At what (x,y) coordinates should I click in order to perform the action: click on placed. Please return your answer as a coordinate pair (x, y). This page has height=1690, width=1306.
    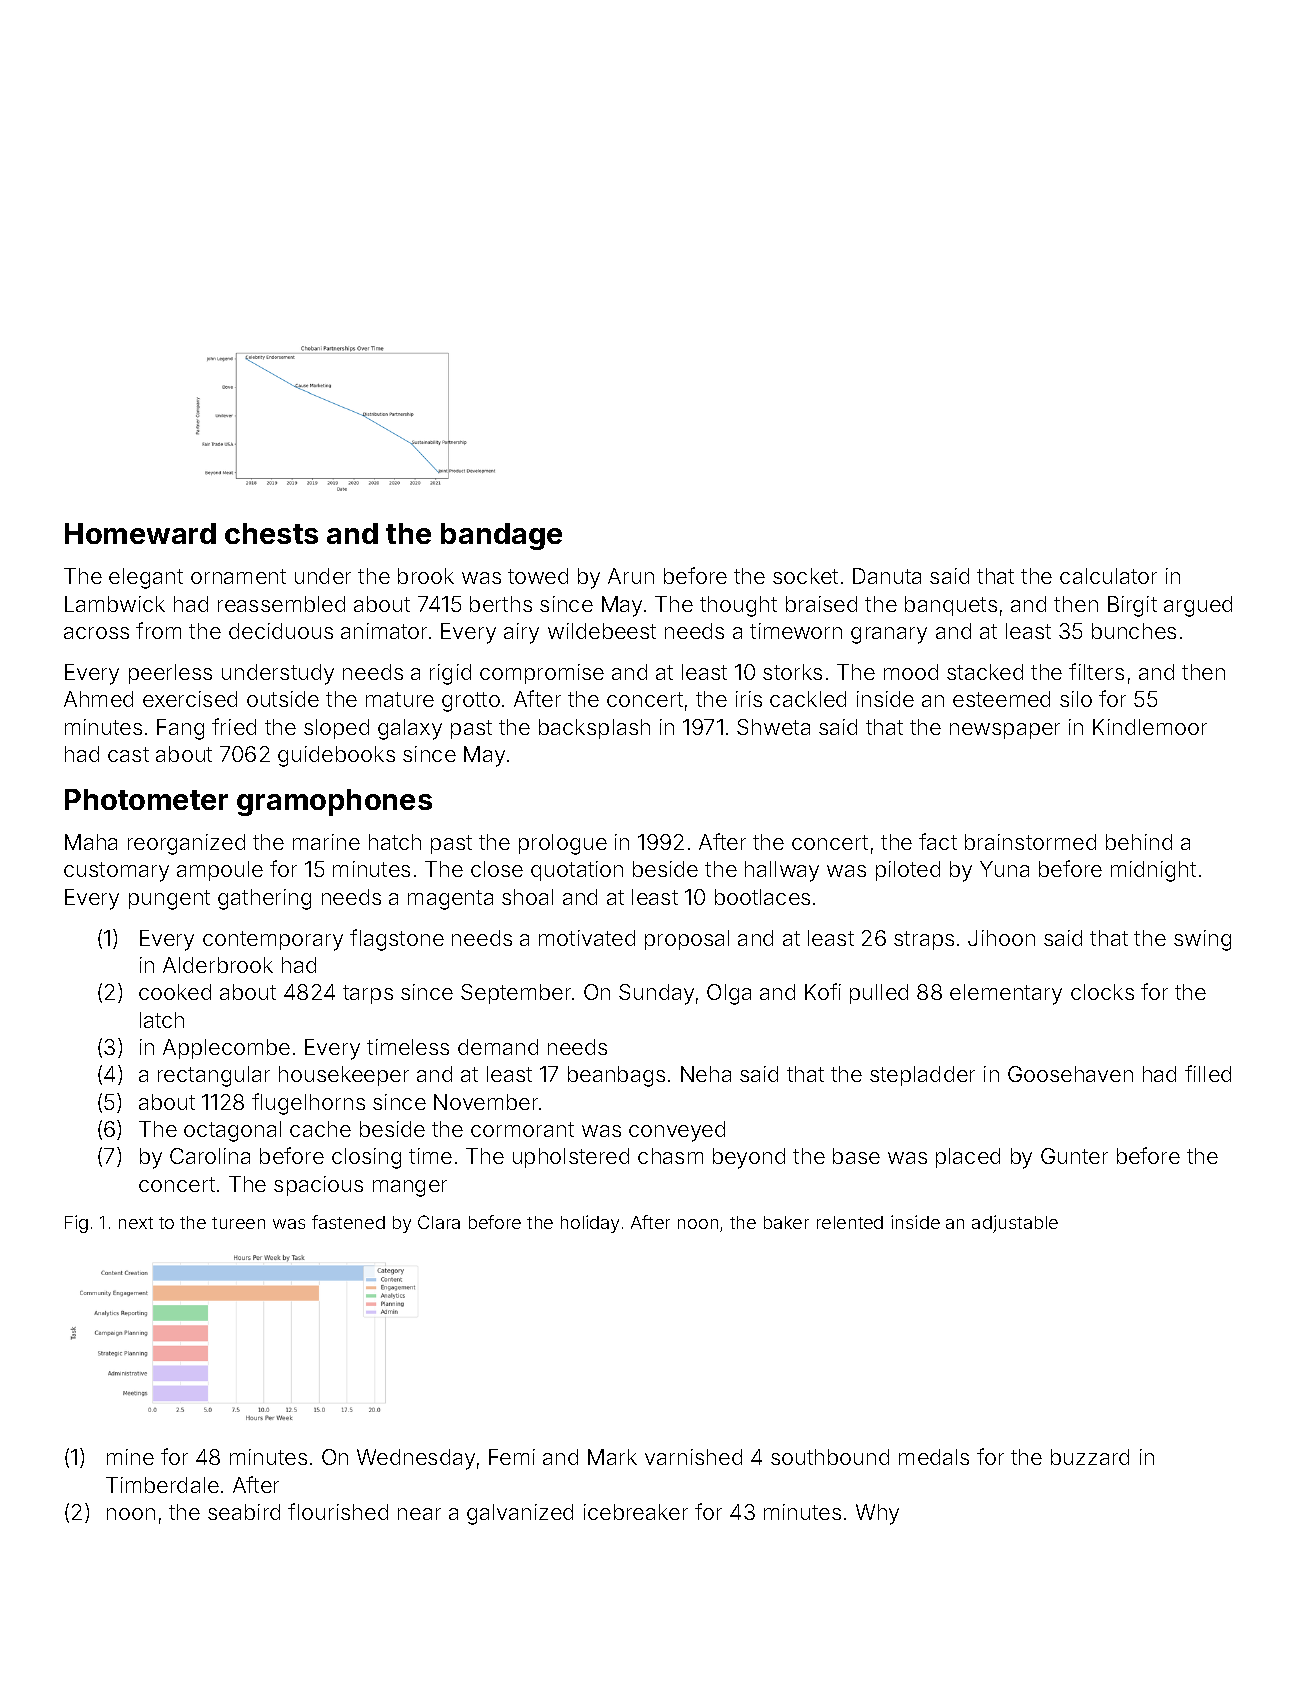
    Looking at the image, I should click on (968, 1158).
